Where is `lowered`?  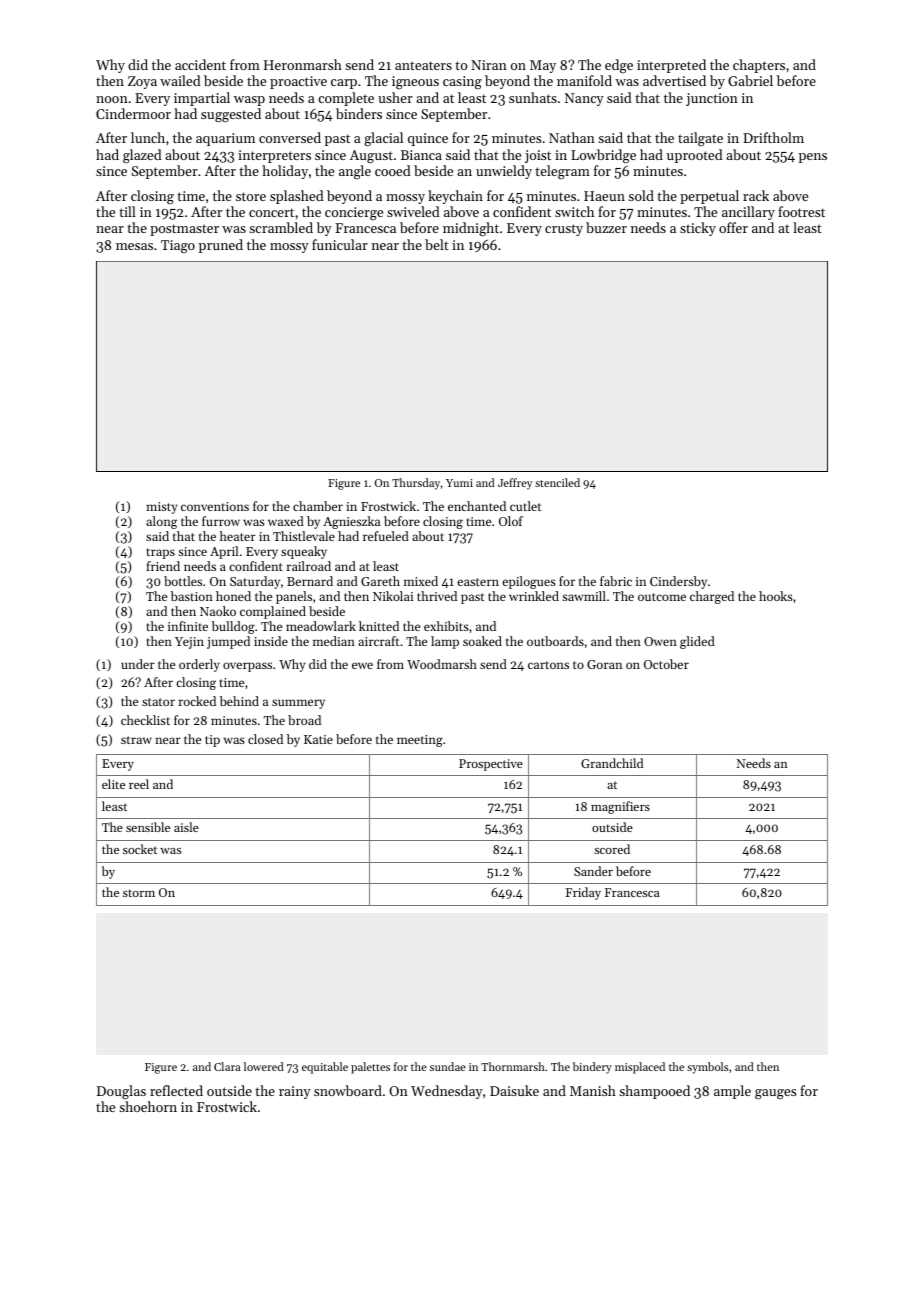
lowered is located at coordinates (264, 1066).
